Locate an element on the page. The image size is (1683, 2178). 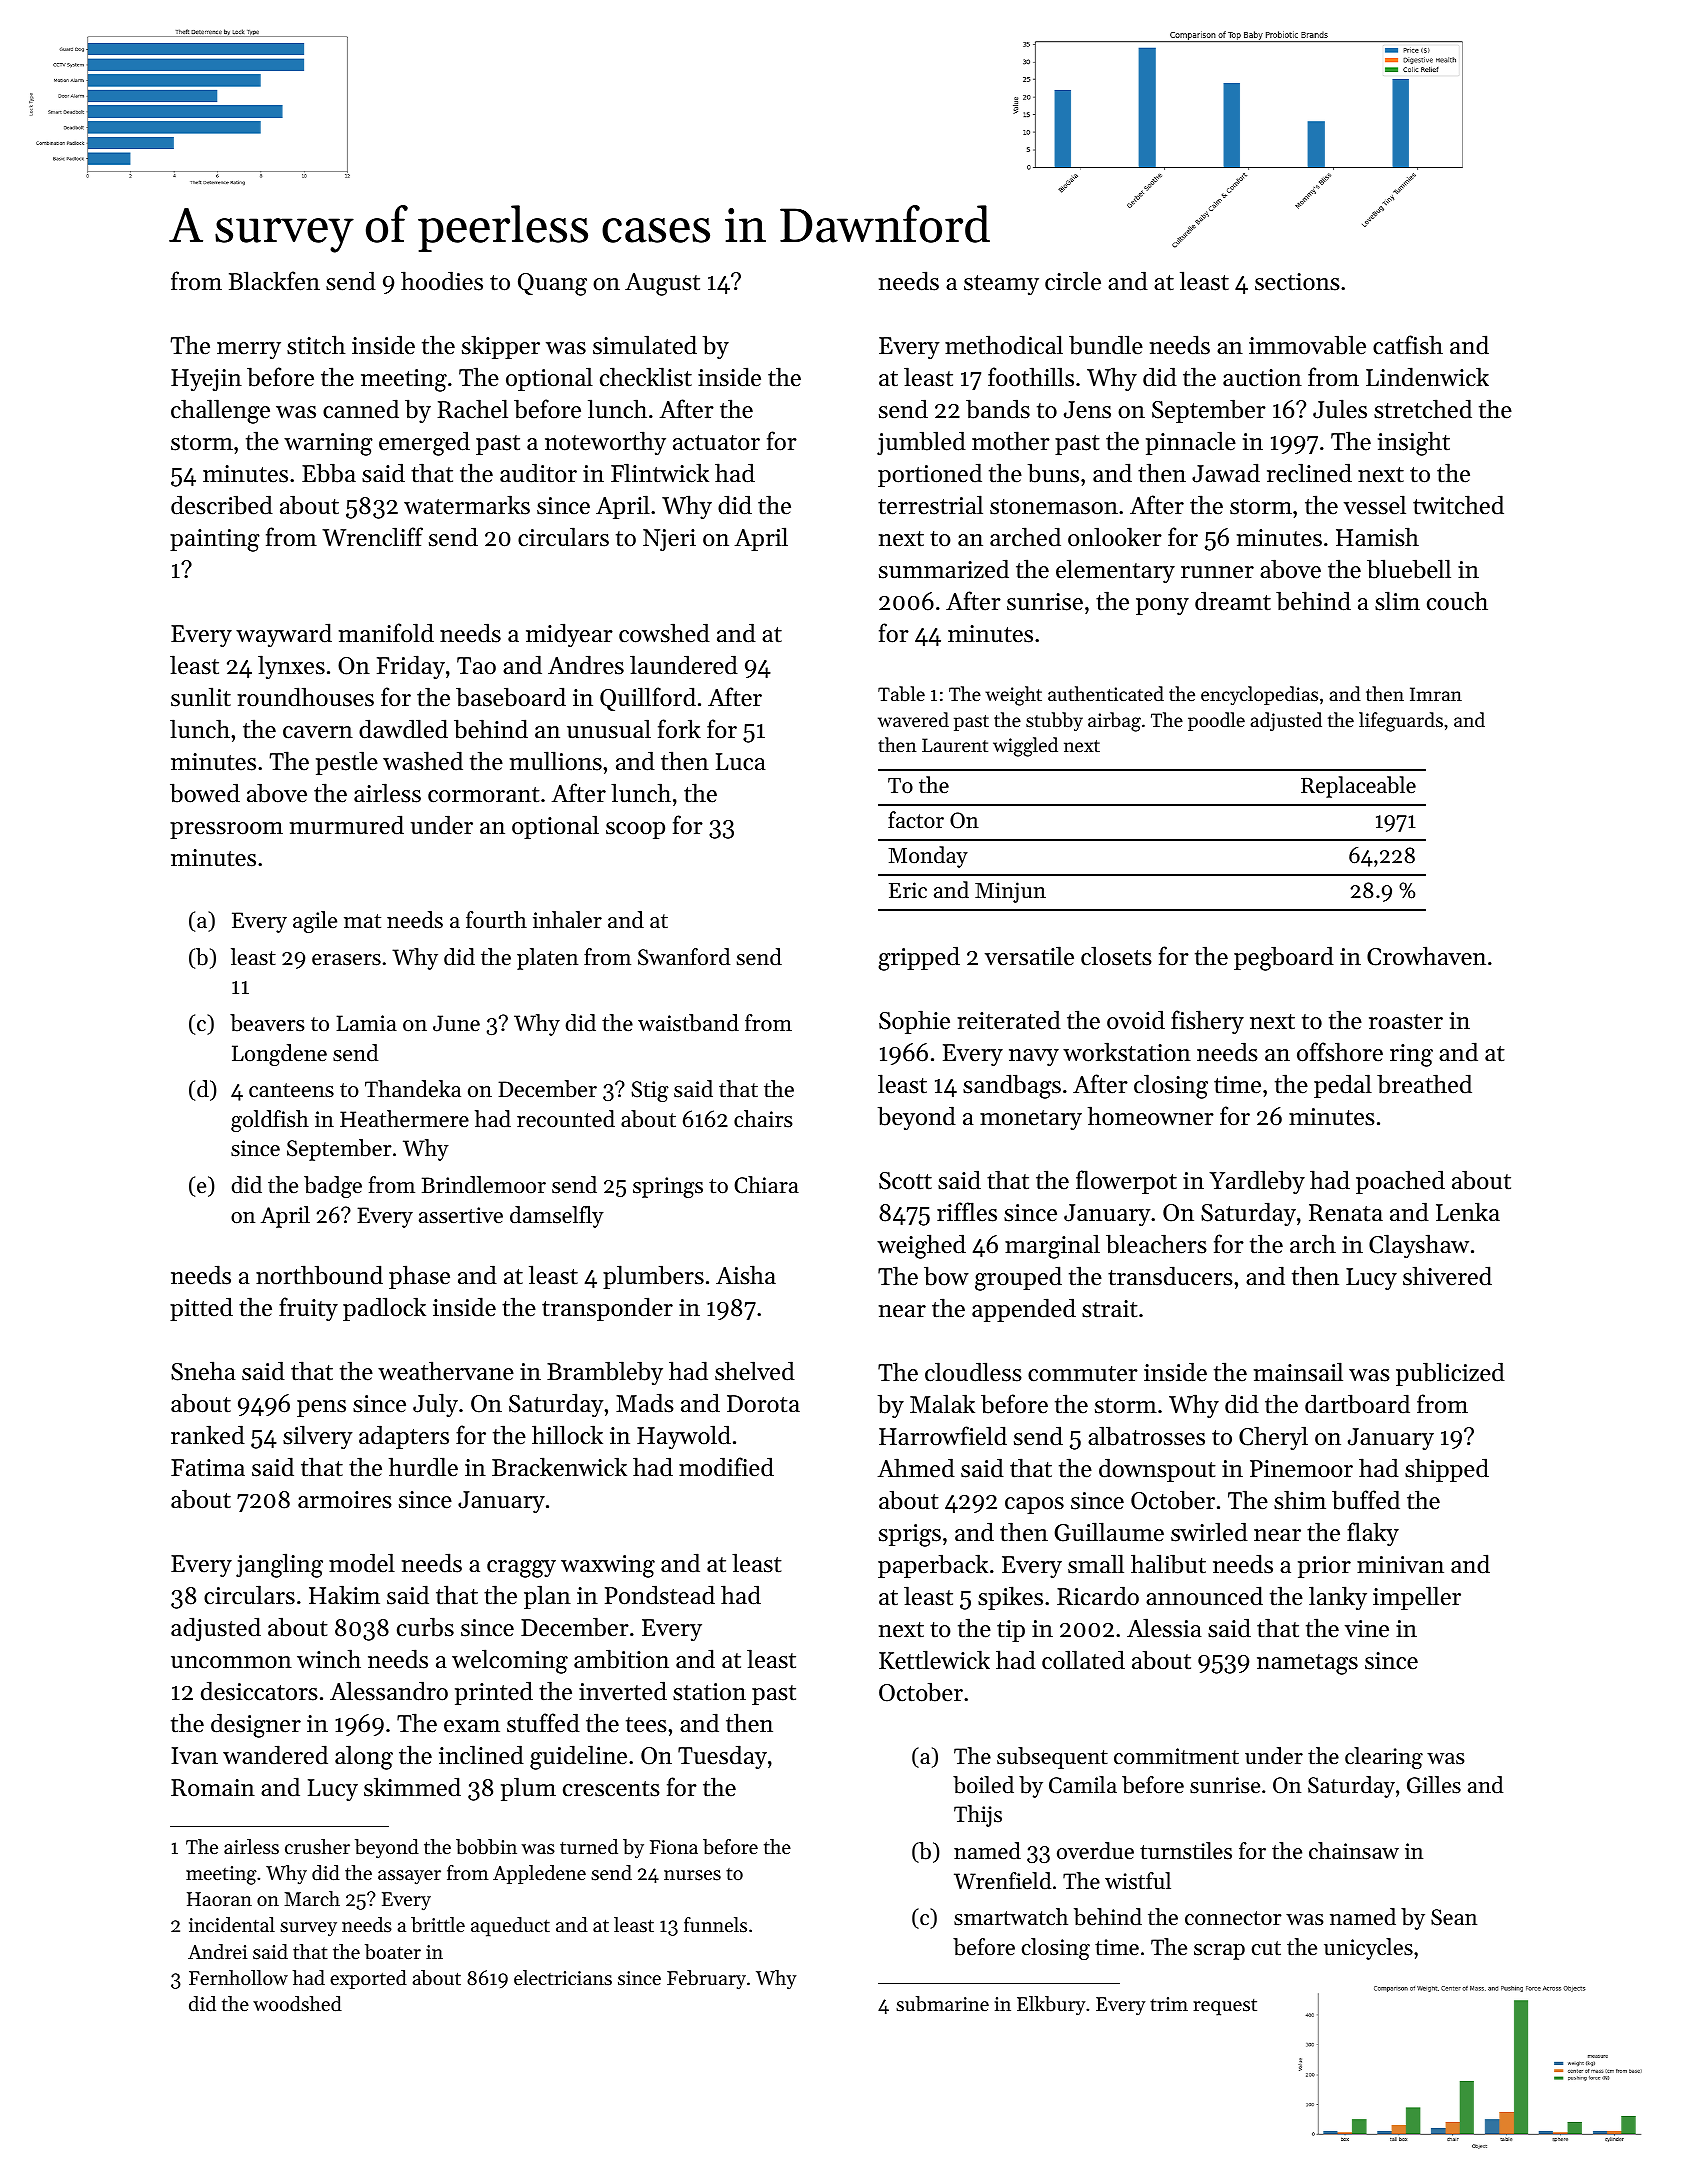
circle is located at coordinates (1073, 281).
